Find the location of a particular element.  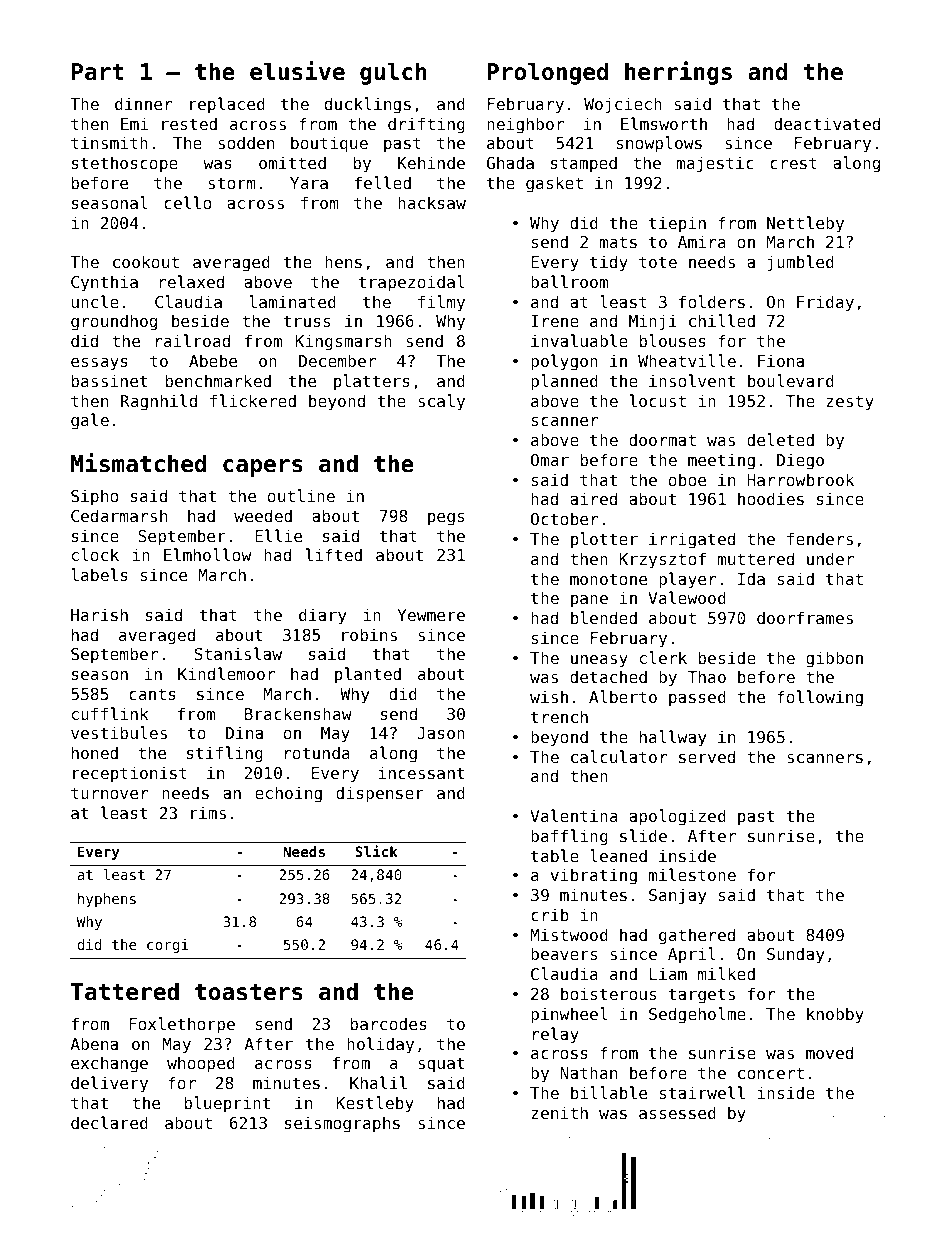

tinsmith is located at coordinates (109, 142).
